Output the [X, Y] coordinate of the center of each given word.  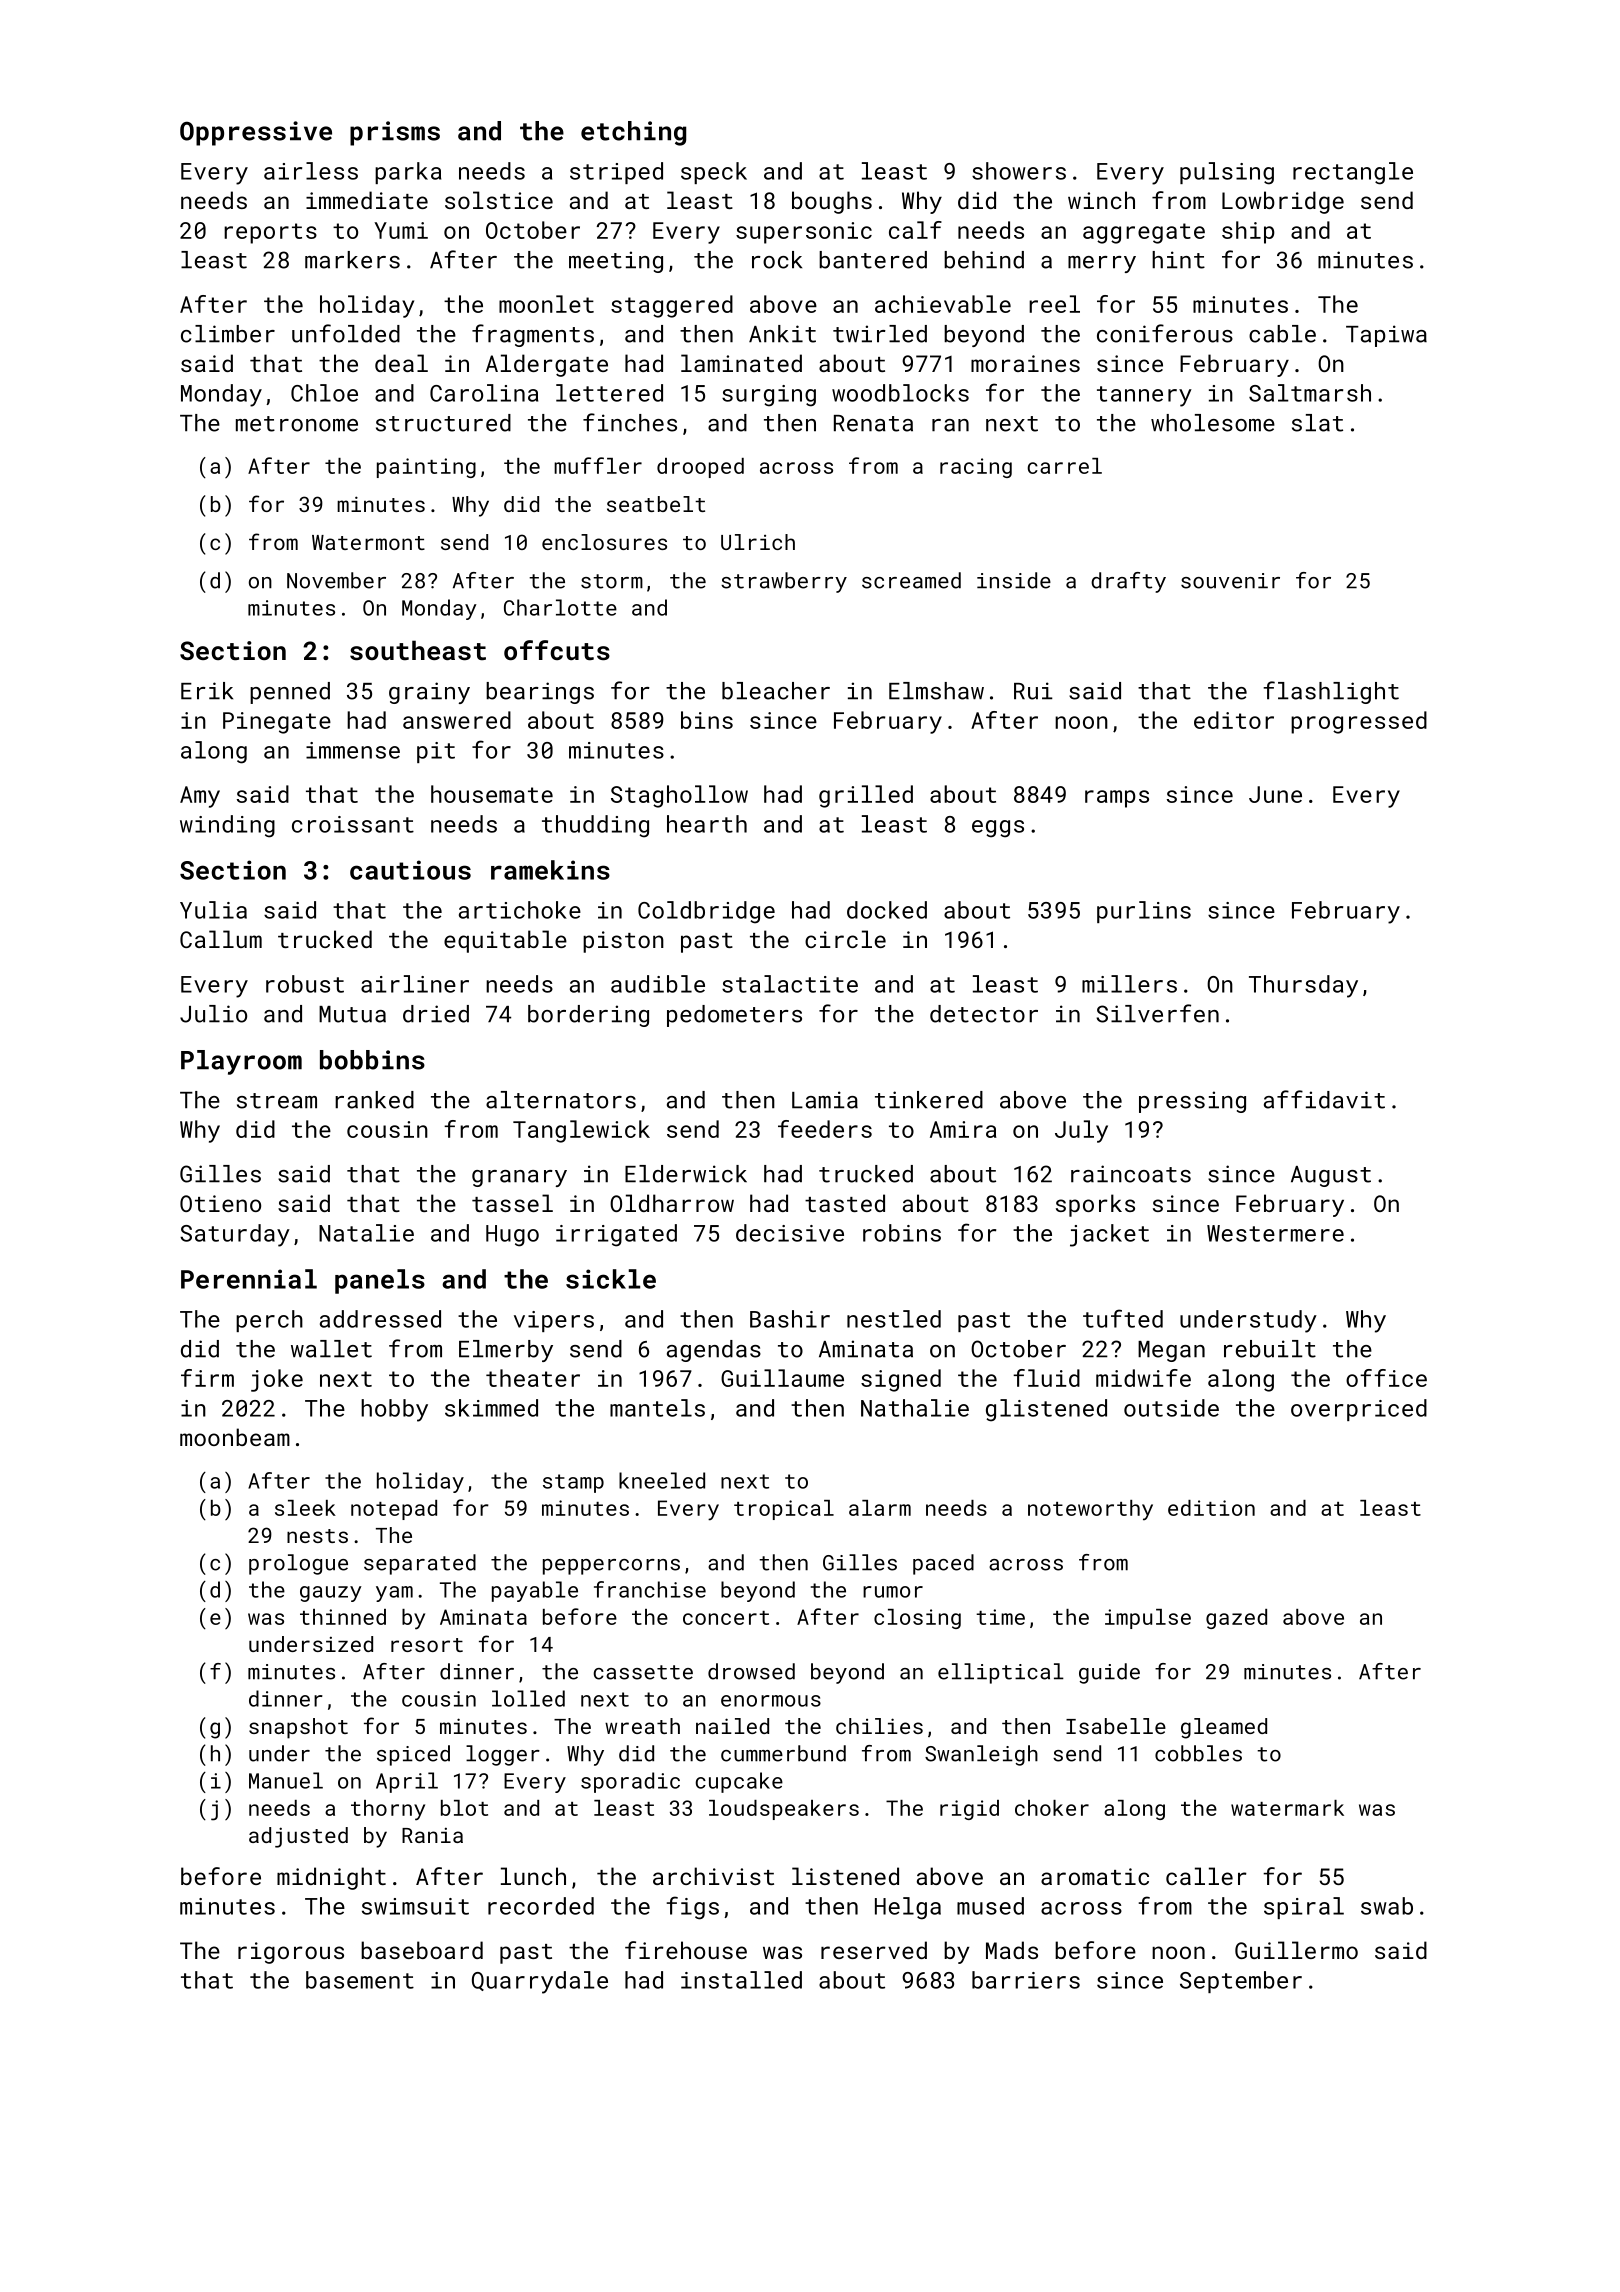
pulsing [1227, 173]
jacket [1109, 1235]
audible [658, 984]
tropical [784, 1510]
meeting [616, 262]
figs [692, 1908]
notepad [394, 1510]
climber [228, 334]
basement [360, 1980]
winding [227, 826]
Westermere [1275, 1233]
